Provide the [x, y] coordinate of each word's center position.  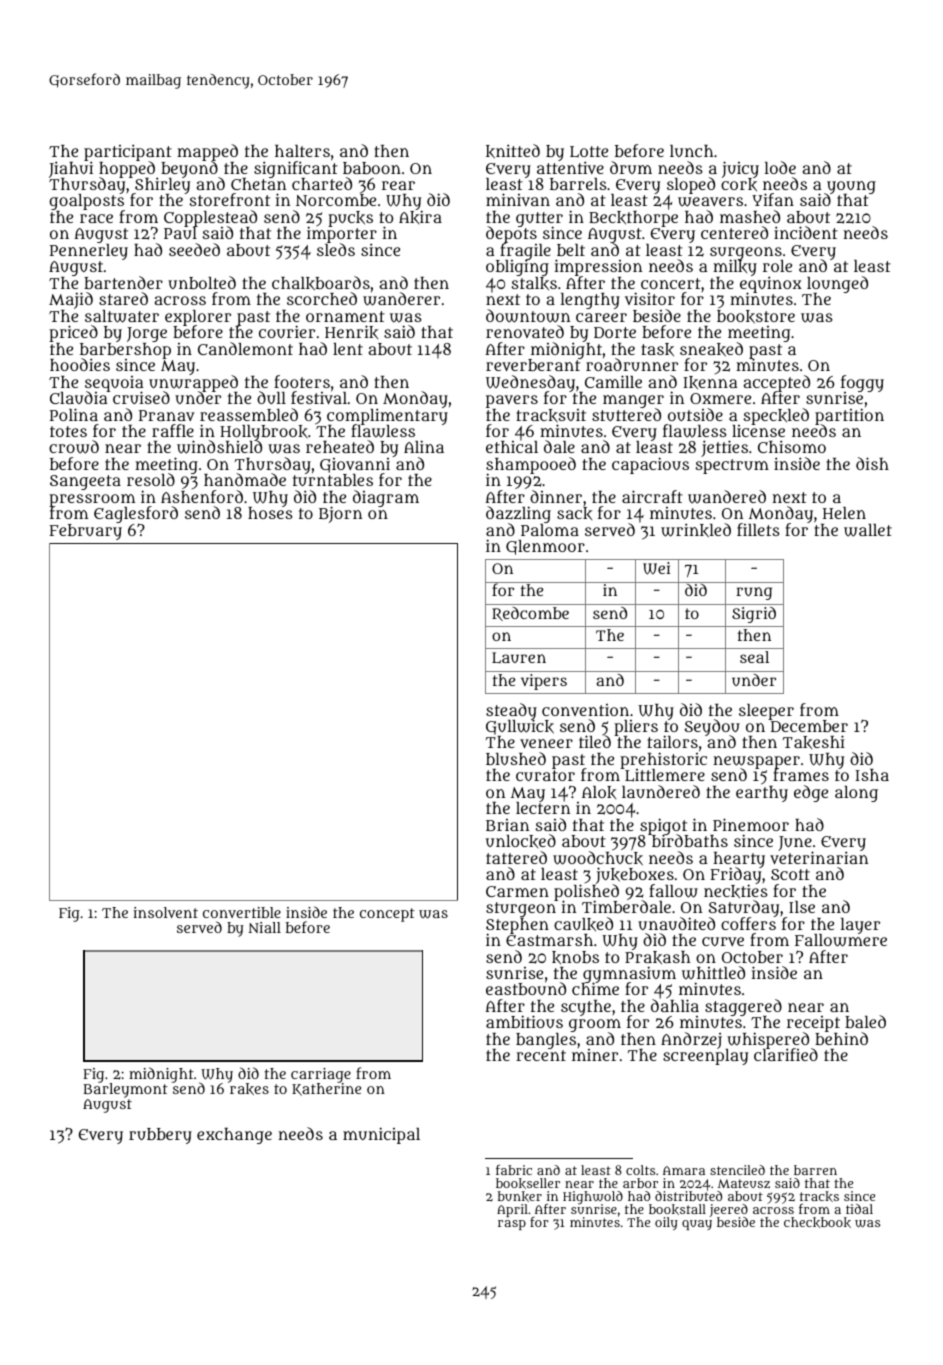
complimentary [387, 417]
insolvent [165, 912]
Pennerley [89, 252]
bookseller [528, 1183]
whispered [769, 1040]
